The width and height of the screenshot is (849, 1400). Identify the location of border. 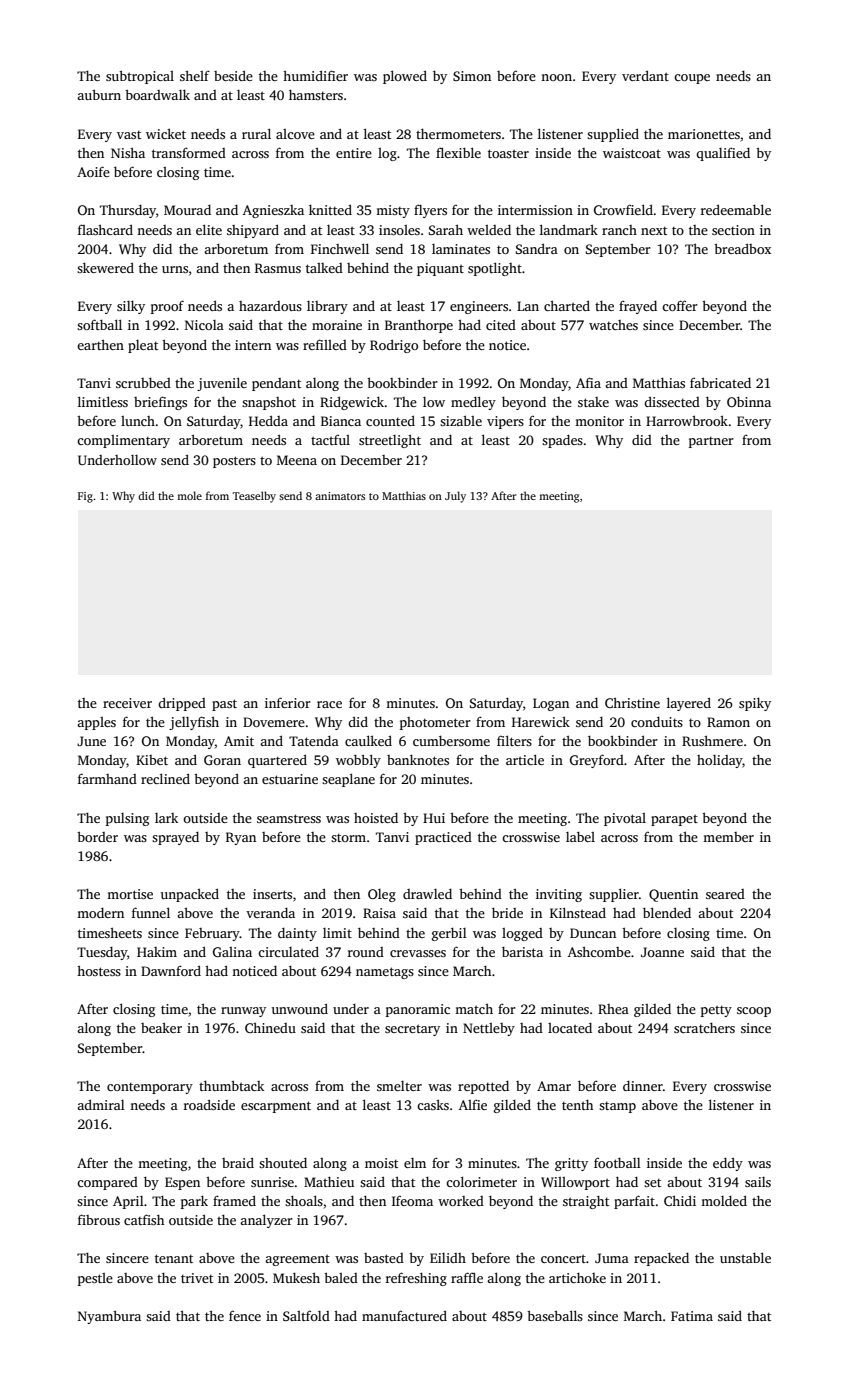
(97, 836).
